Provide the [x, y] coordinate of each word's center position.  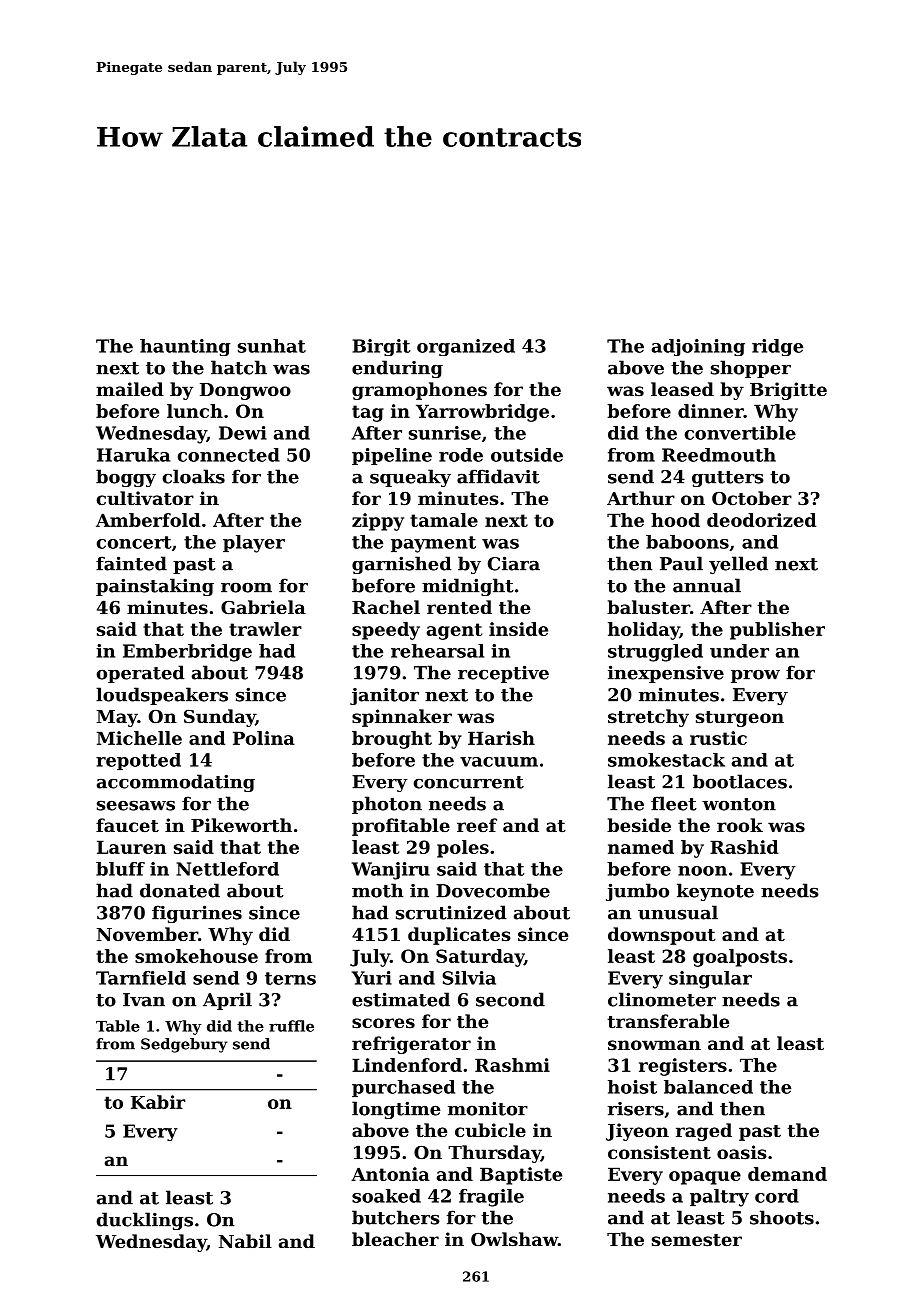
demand [787, 1174]
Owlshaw [514, 1239]
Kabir [158, 1102]
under [739, 651]
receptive [503, 674]
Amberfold [148, 520]
